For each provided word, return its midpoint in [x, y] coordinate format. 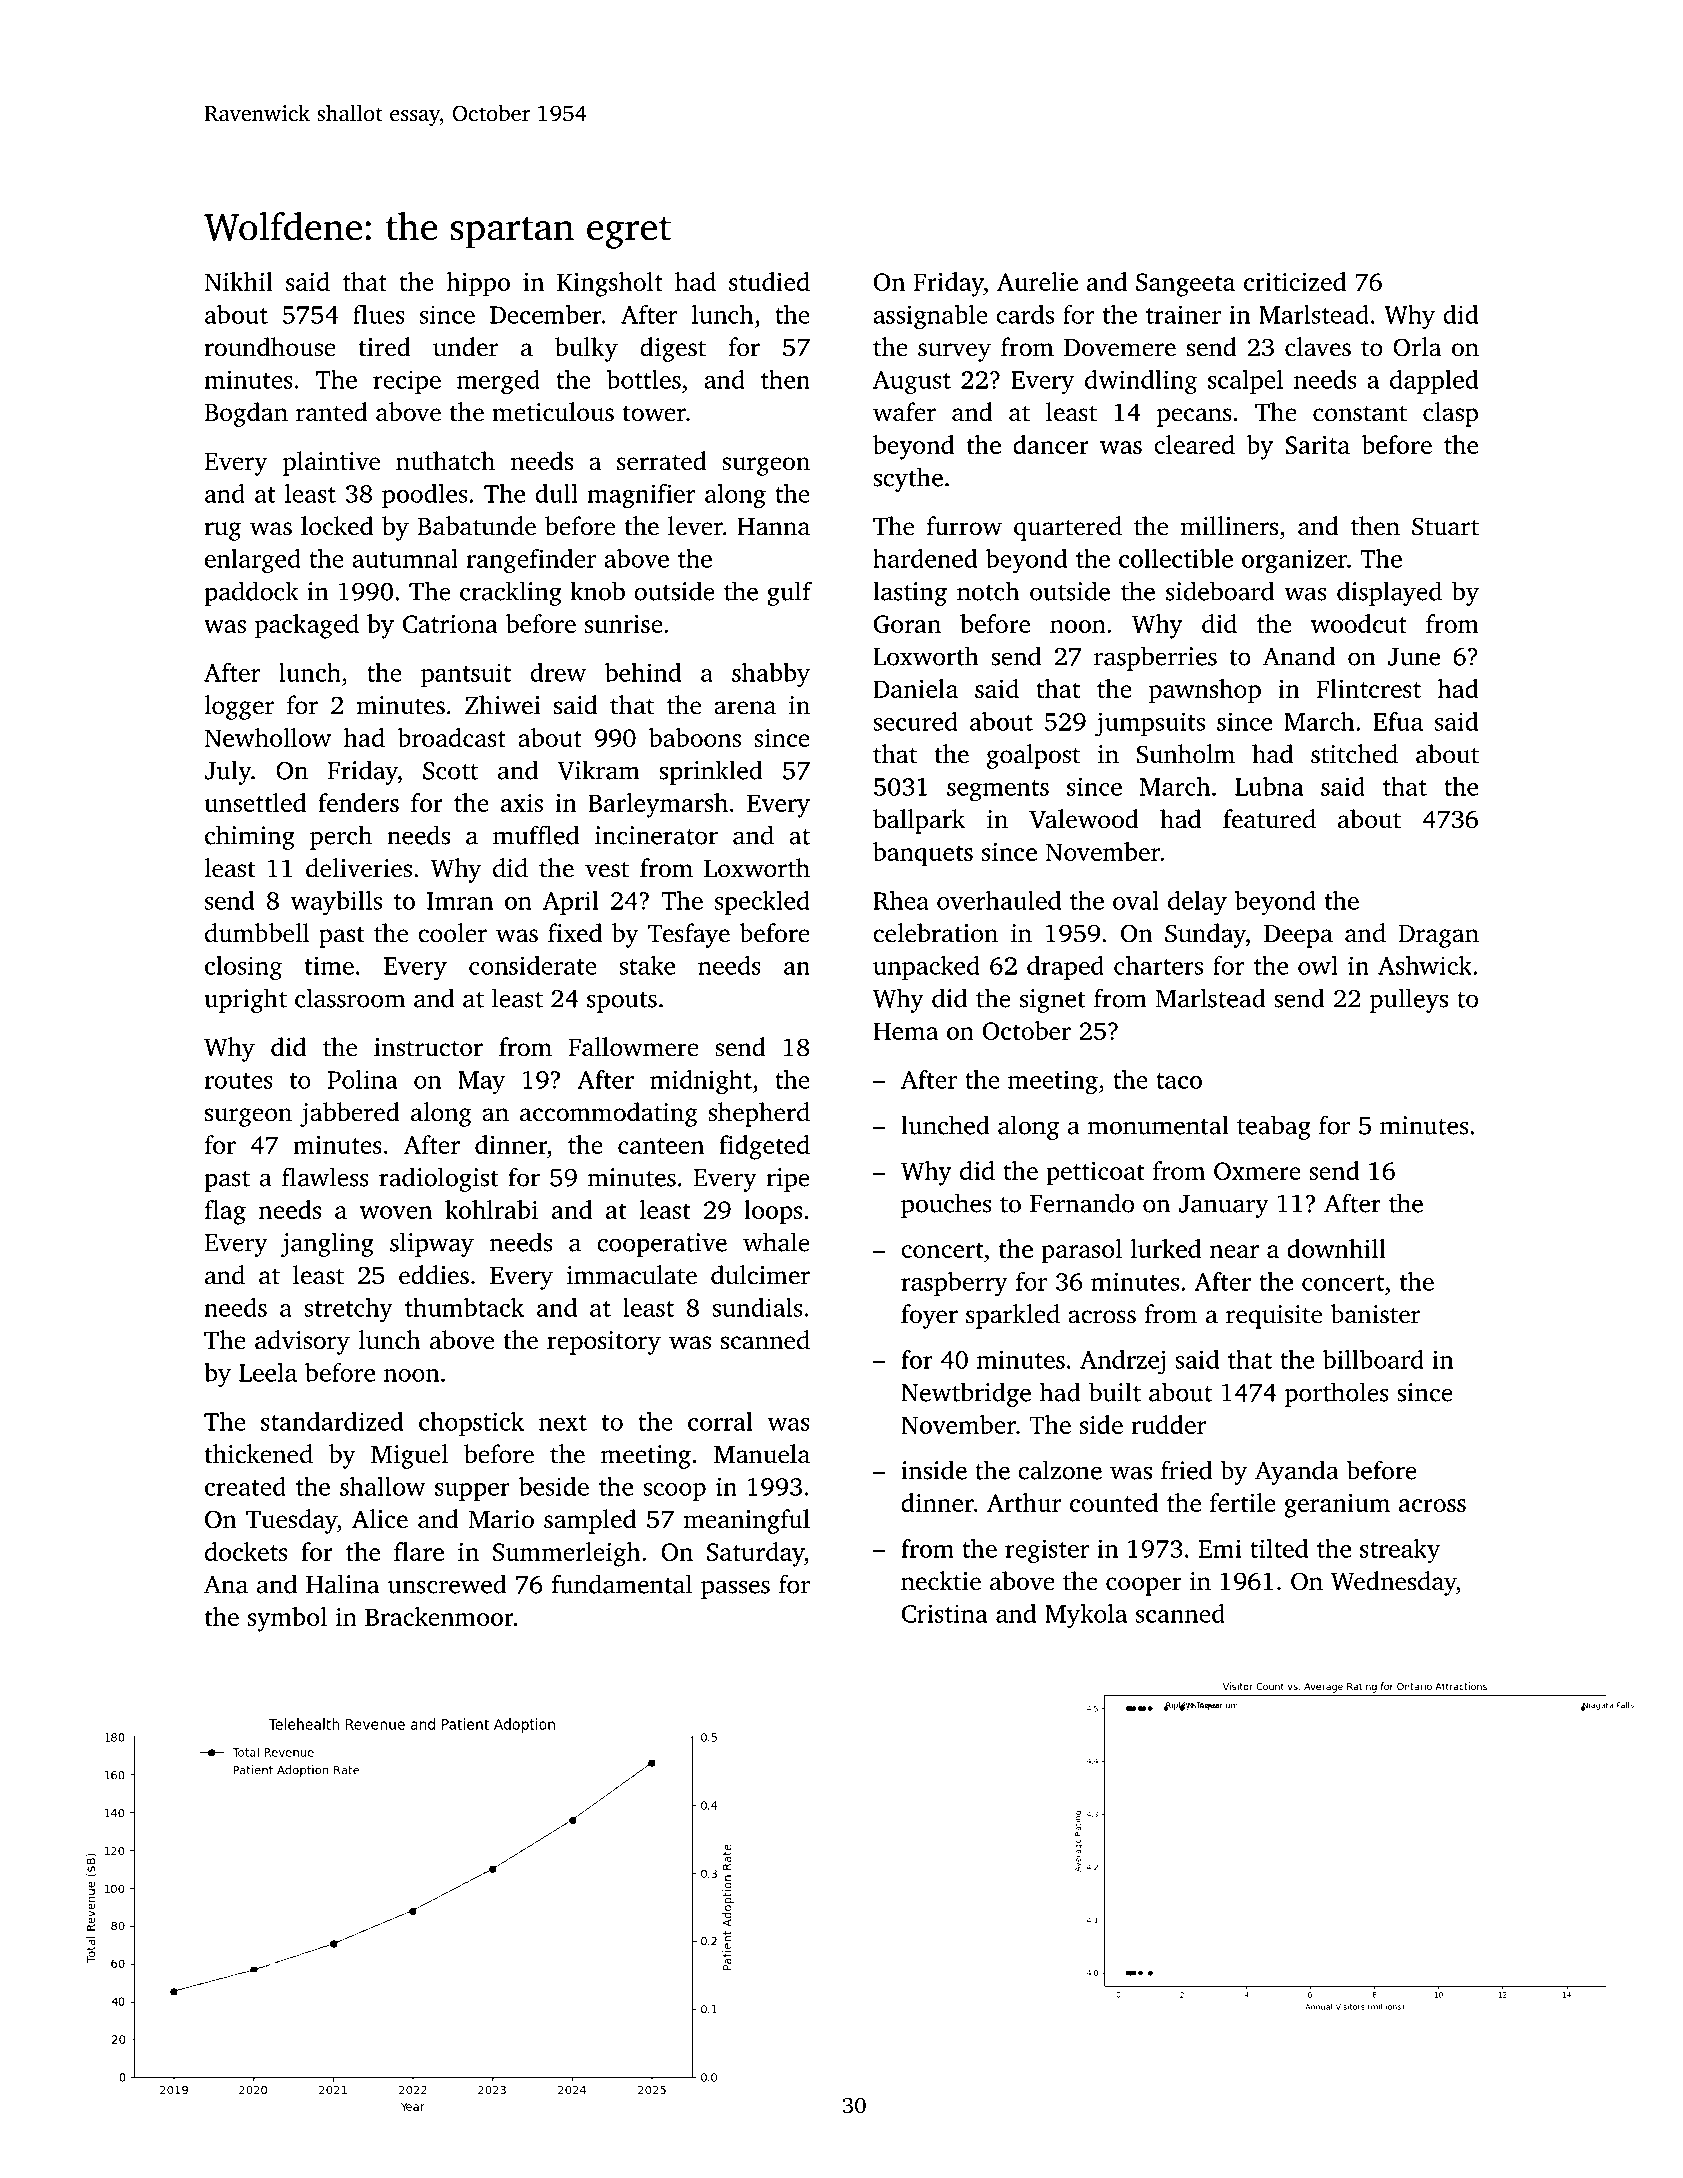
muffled [536, 835]
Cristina [945, 1613]
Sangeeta [1185, 285]
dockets [246, 1551]
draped [1065, 968]
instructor [428, 1047]
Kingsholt [610, 284]
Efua [1398, 721]
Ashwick [1425, 965]
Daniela [915, 688]
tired [384, 347]
